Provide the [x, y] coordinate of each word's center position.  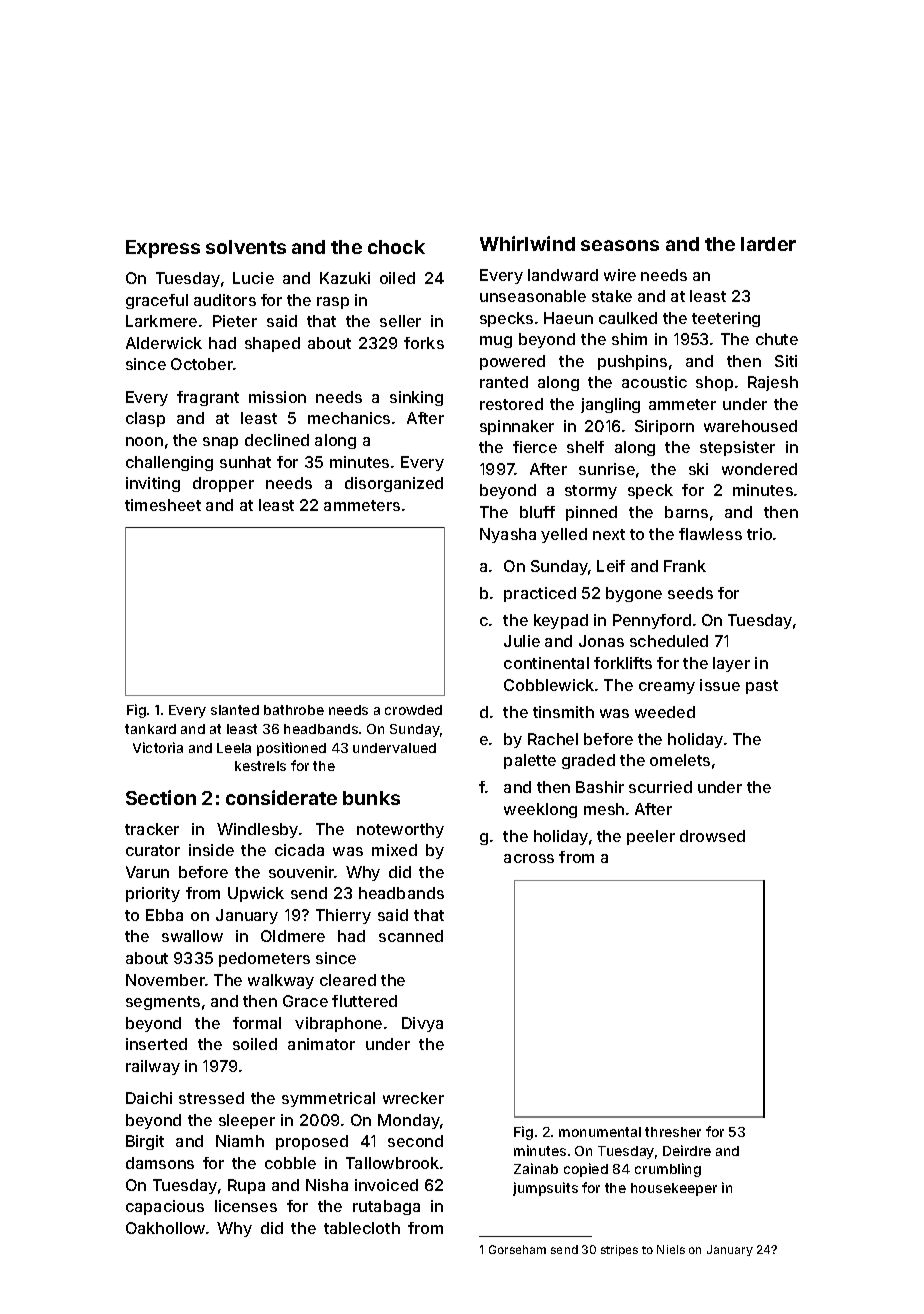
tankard [150, 729]
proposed [312, 1142]
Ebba [164, 915]
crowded [413, 710]
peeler [651, 837]
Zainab [536, 1168]
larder [768, 244]
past [762, 687]
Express [163, 249]
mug [496, 342]
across [529, 858]
